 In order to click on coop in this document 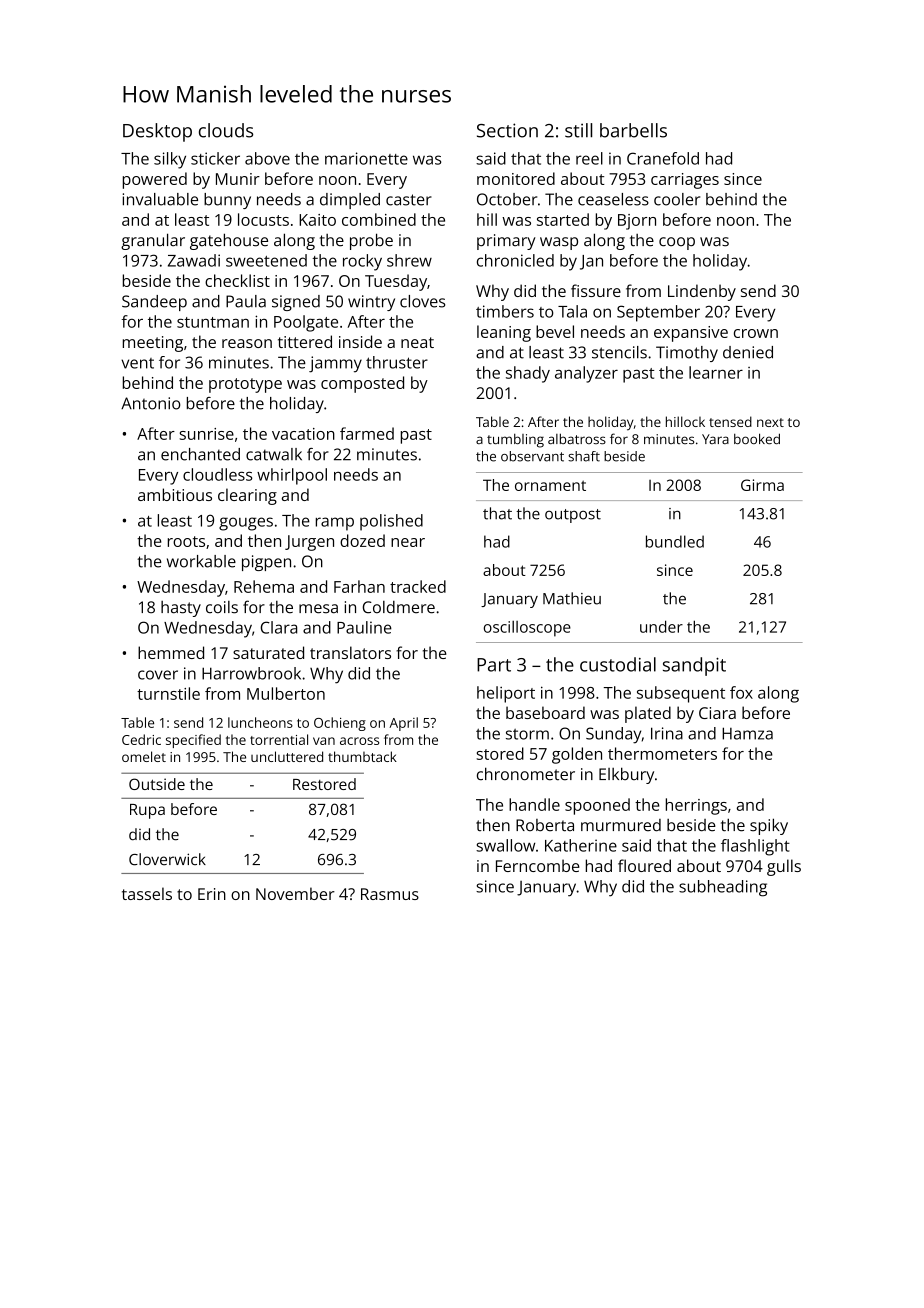, I will do `click(677, 243)`.
